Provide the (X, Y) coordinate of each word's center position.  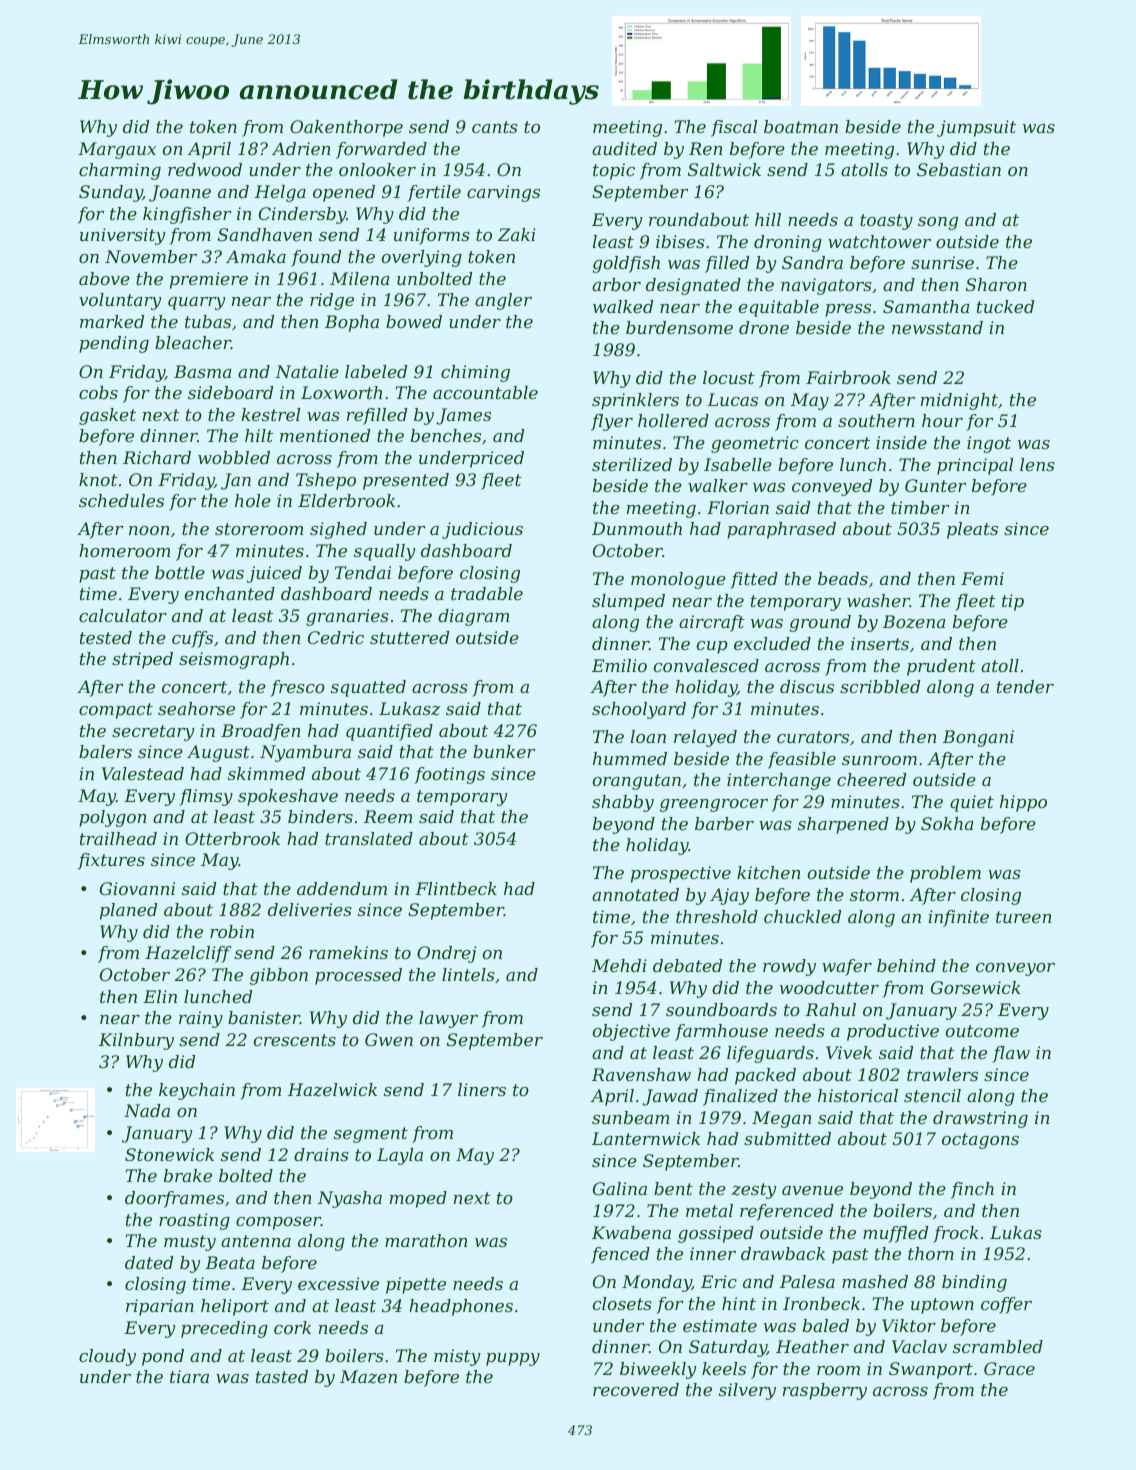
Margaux (117, 150)
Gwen (389, 1039)
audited (624, 148)
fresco (297, 688)
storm (874, 895)
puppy (513, 1359)
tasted (282, 1376)
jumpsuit (976, 128)
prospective (681, 874)
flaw (1011, 1054)
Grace (1009, 1368)
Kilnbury (136, 1041)
